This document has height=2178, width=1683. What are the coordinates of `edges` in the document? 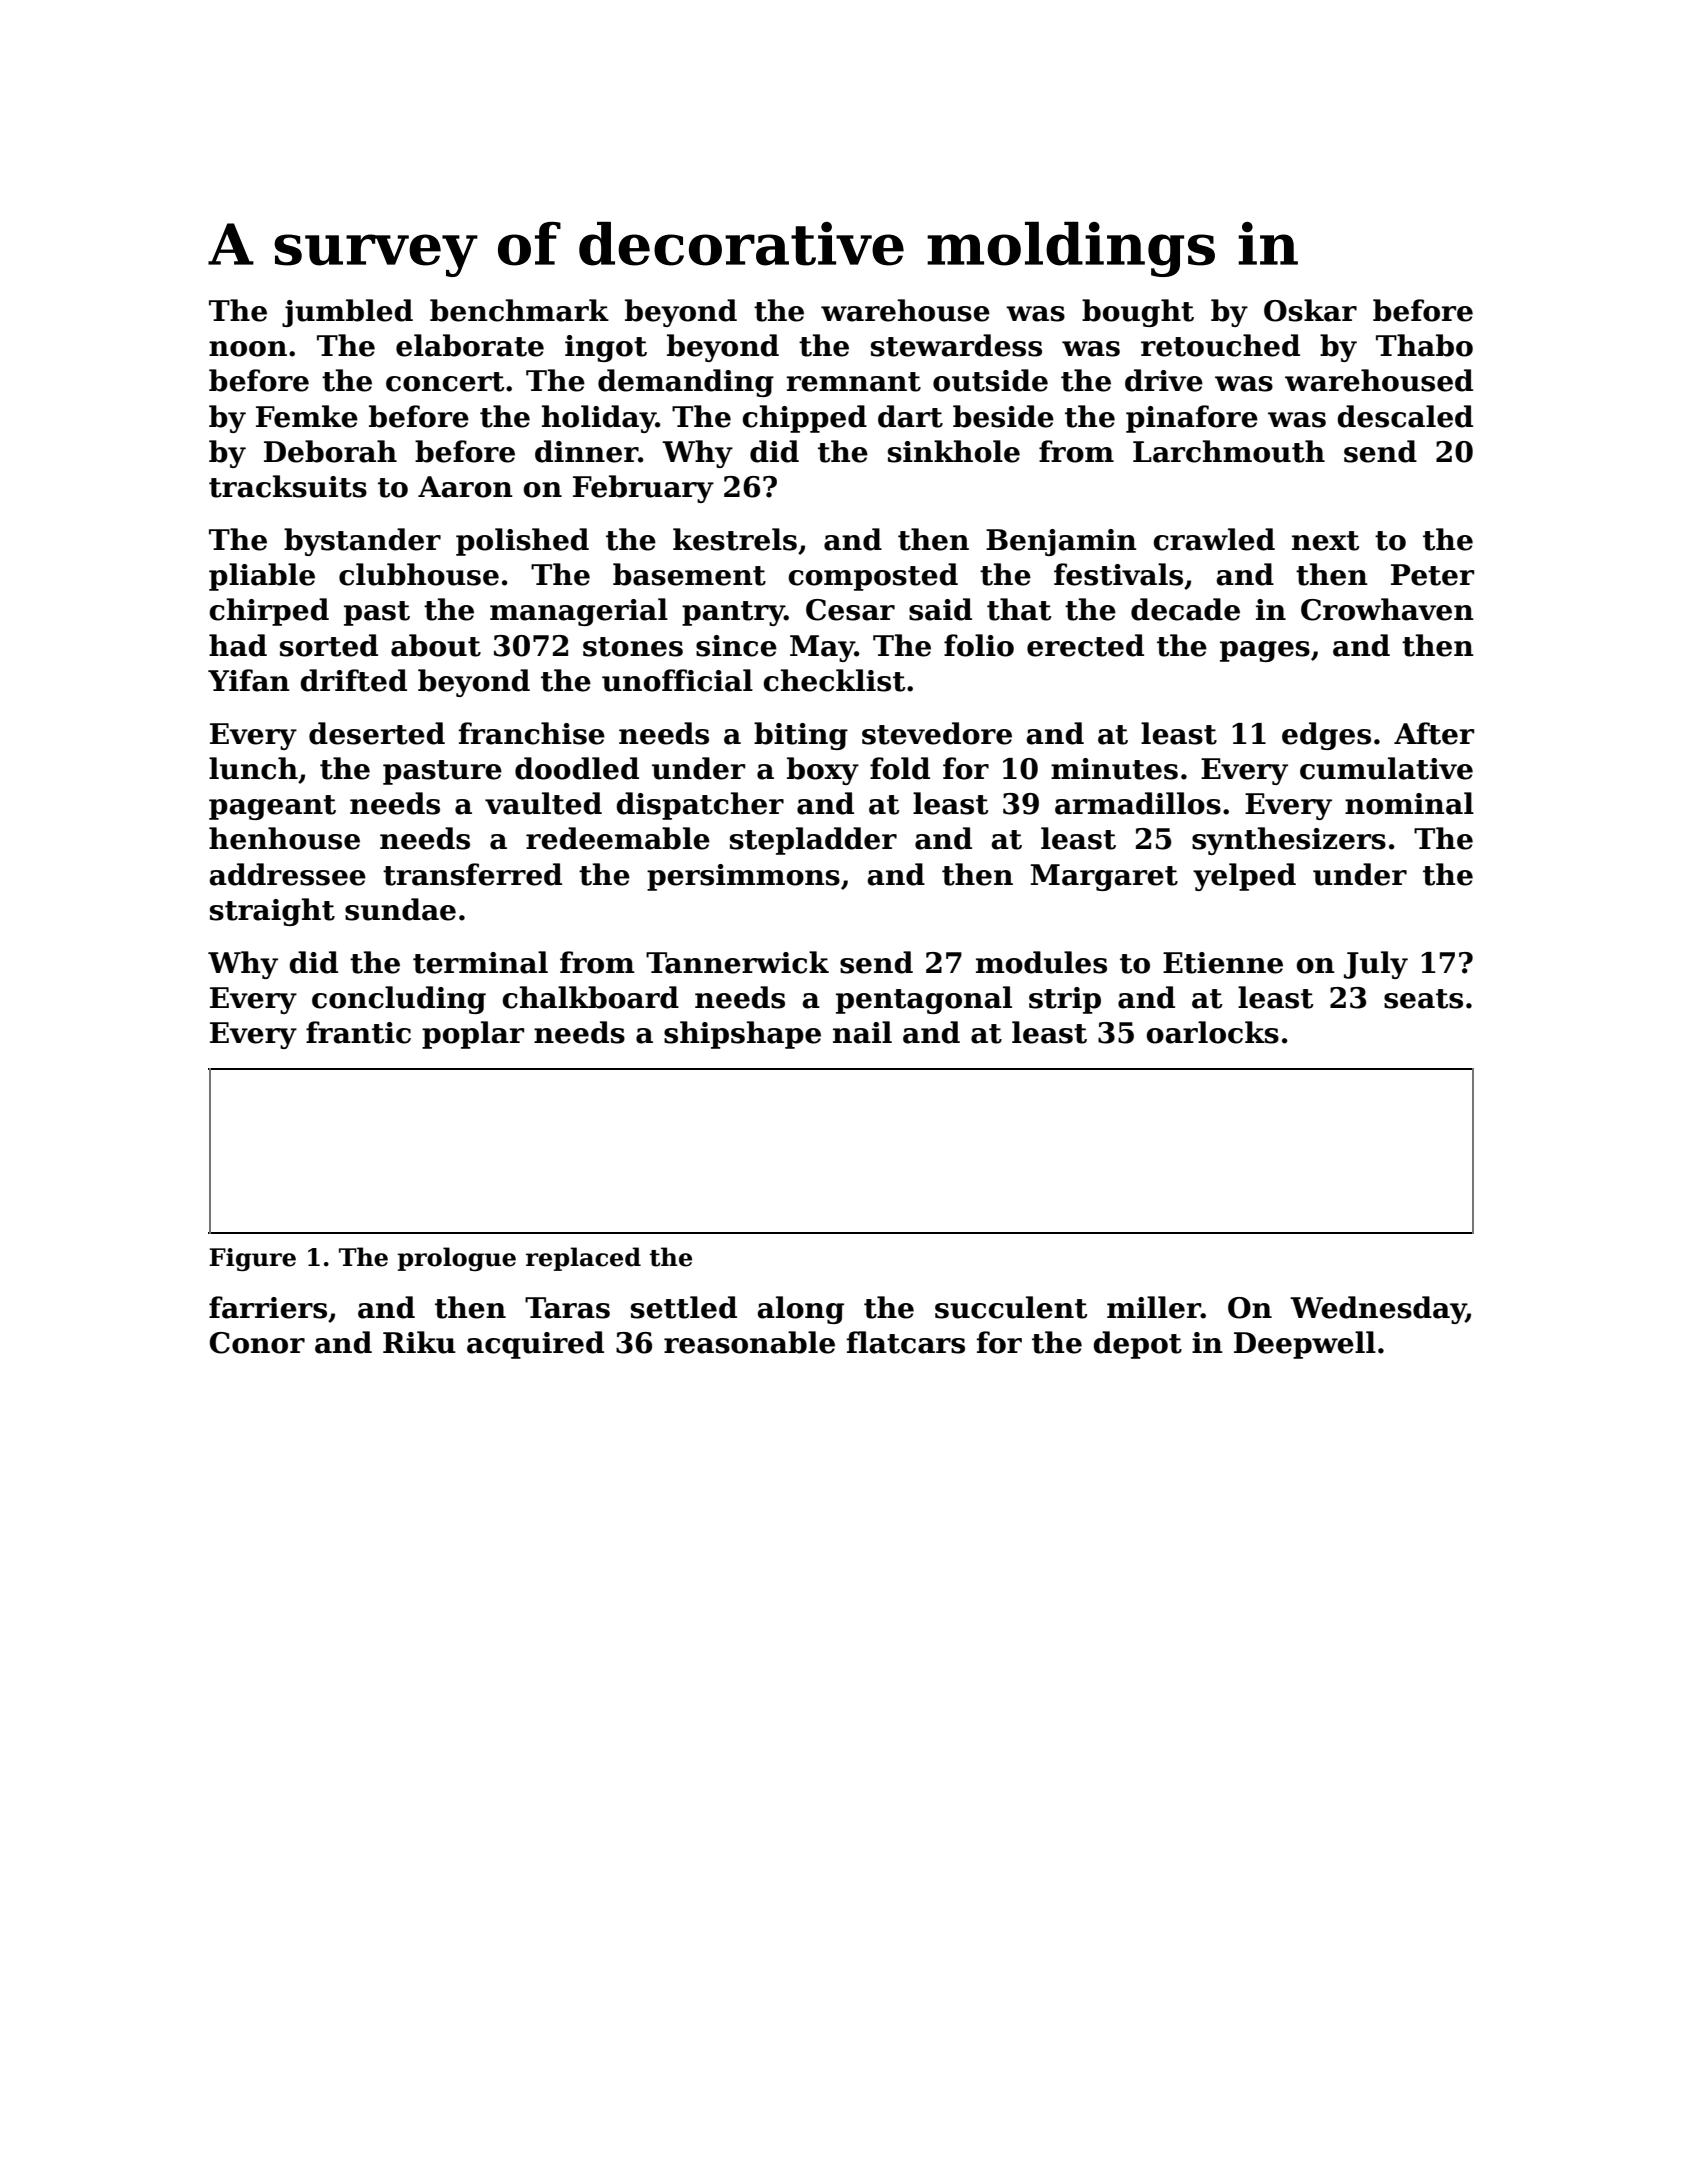 It's located at (1326, 736).
